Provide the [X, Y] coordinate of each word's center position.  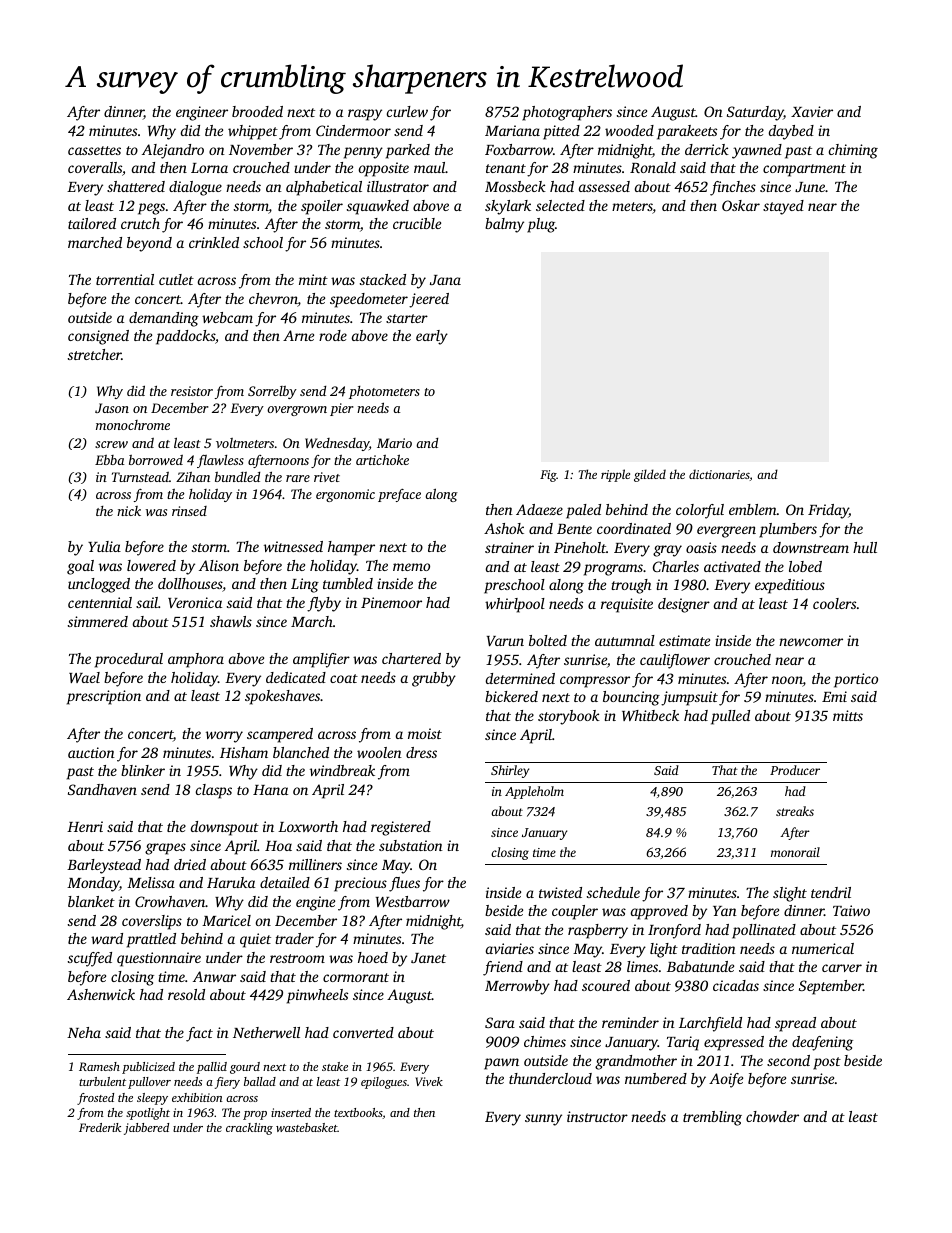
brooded [257, 111]
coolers [834, 603]
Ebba [110, 460]
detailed [285, 882]
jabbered [146, 1129]
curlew [407, 111]
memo [411, 567]
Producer [795, 770]
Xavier [812, 111]
